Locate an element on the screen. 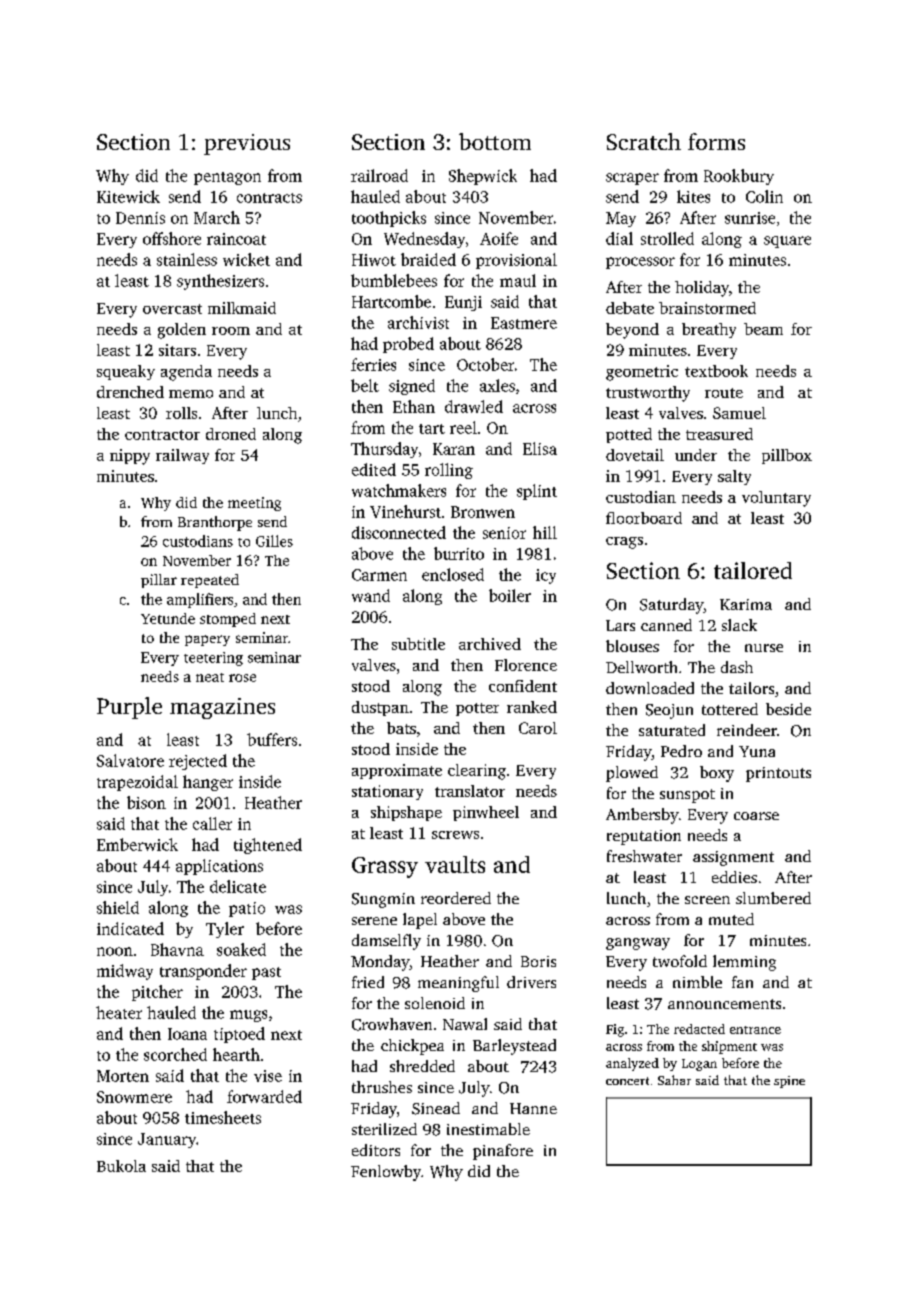 This screenshot has height=1316, width=908. mugs is located at coordinates (248, 1016).
